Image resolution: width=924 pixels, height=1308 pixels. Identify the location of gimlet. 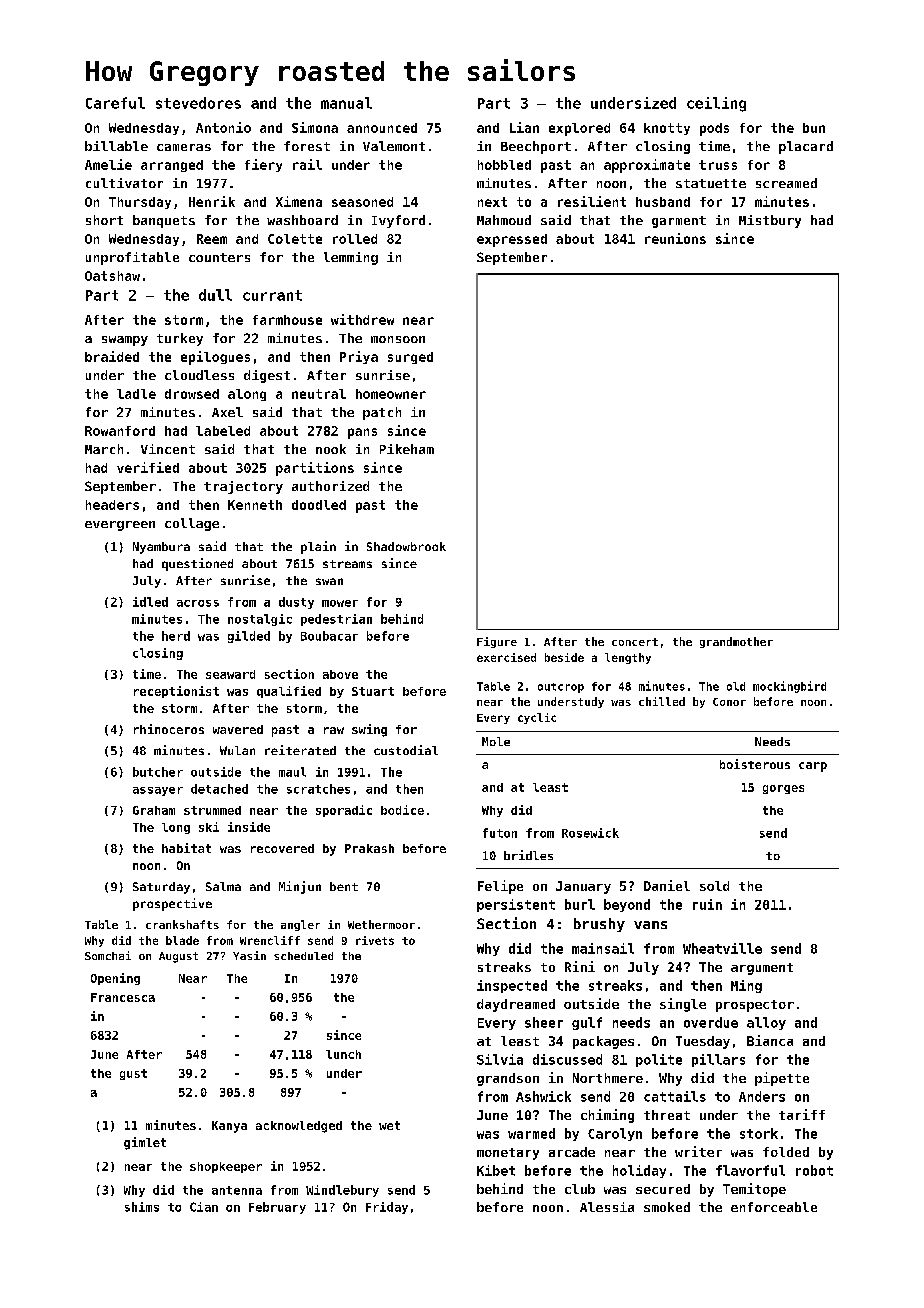
(145, 1143).
